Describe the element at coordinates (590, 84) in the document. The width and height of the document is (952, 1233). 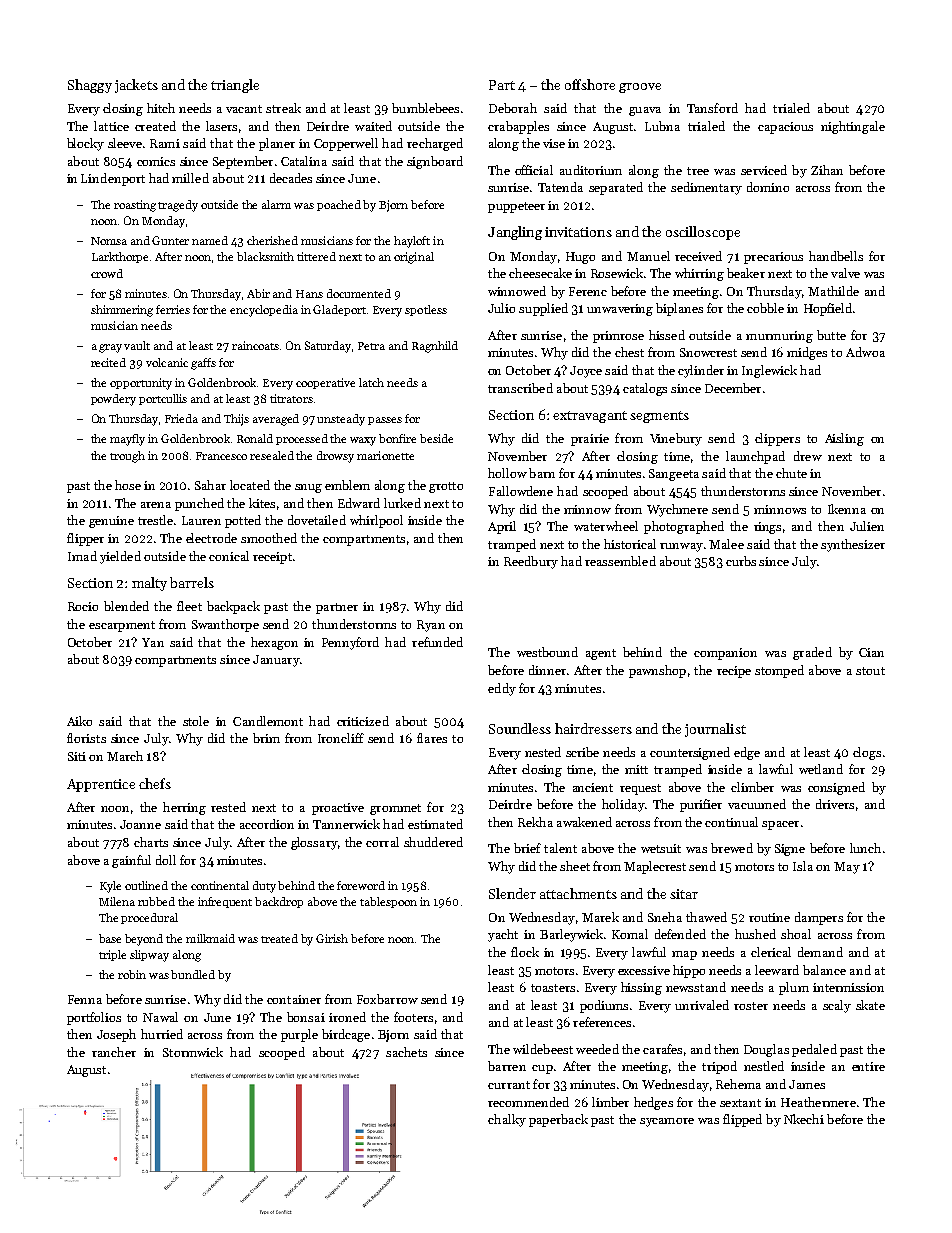
I see `offshore` at that location.
